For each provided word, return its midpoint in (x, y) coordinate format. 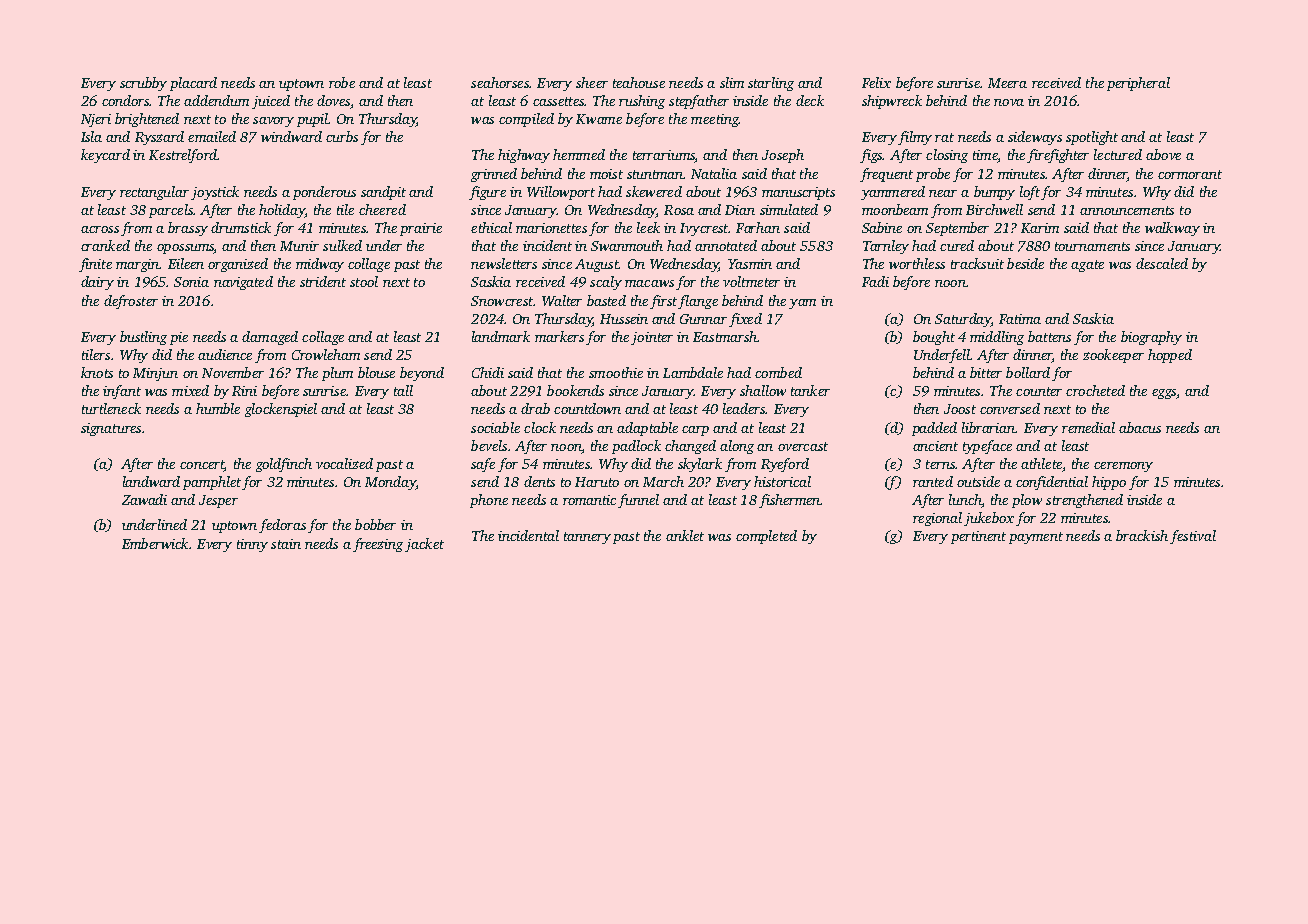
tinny (252, 545)
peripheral (1138, 84)
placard (193, 84)
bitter (986, 372)
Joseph (783, 156)
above (1163, 154)
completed (766, 537)
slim (732, 82)
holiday (282, 211)
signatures (111, 429)
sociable (495, 427)
